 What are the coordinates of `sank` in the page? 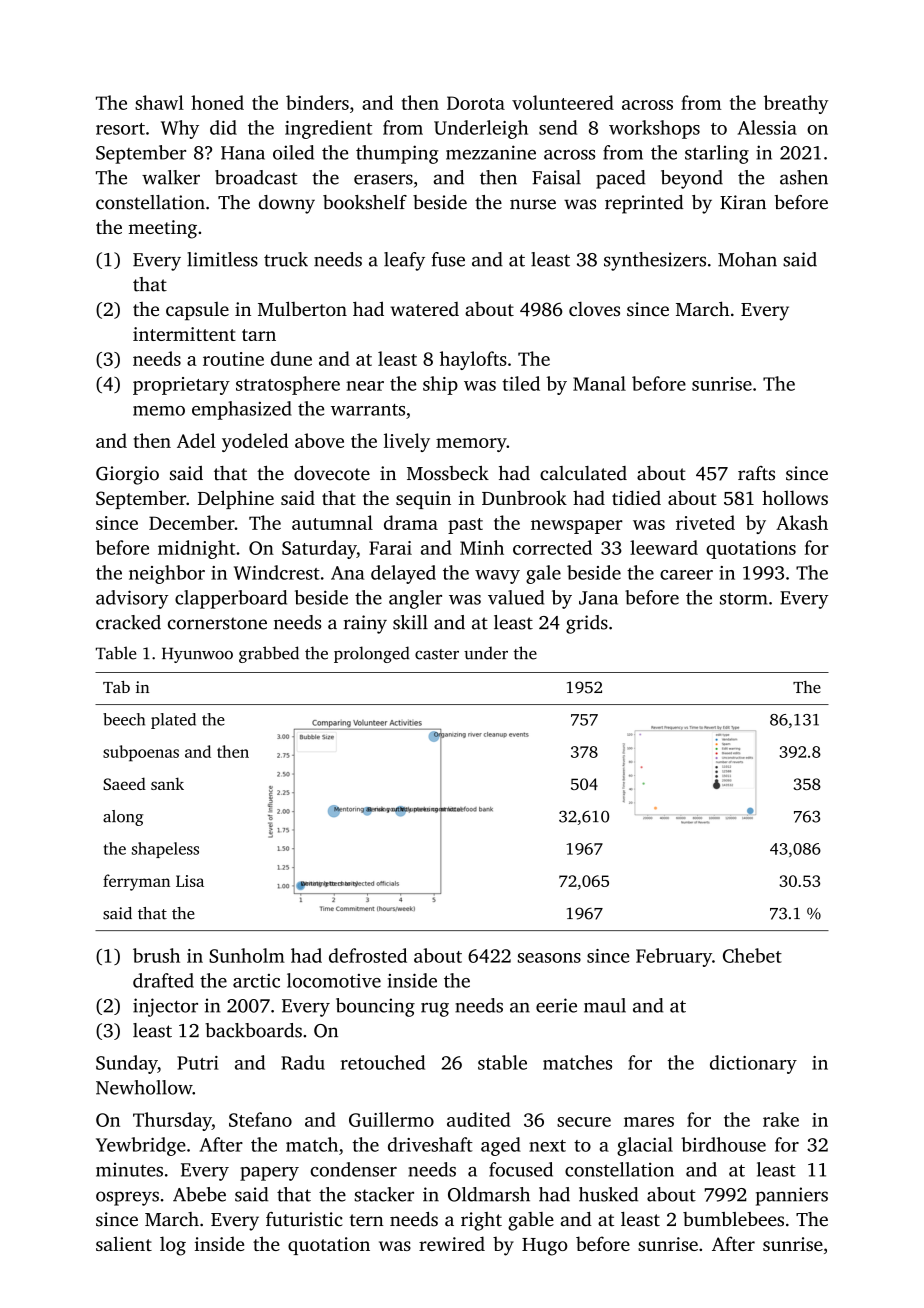 It's located at (167, 783).
